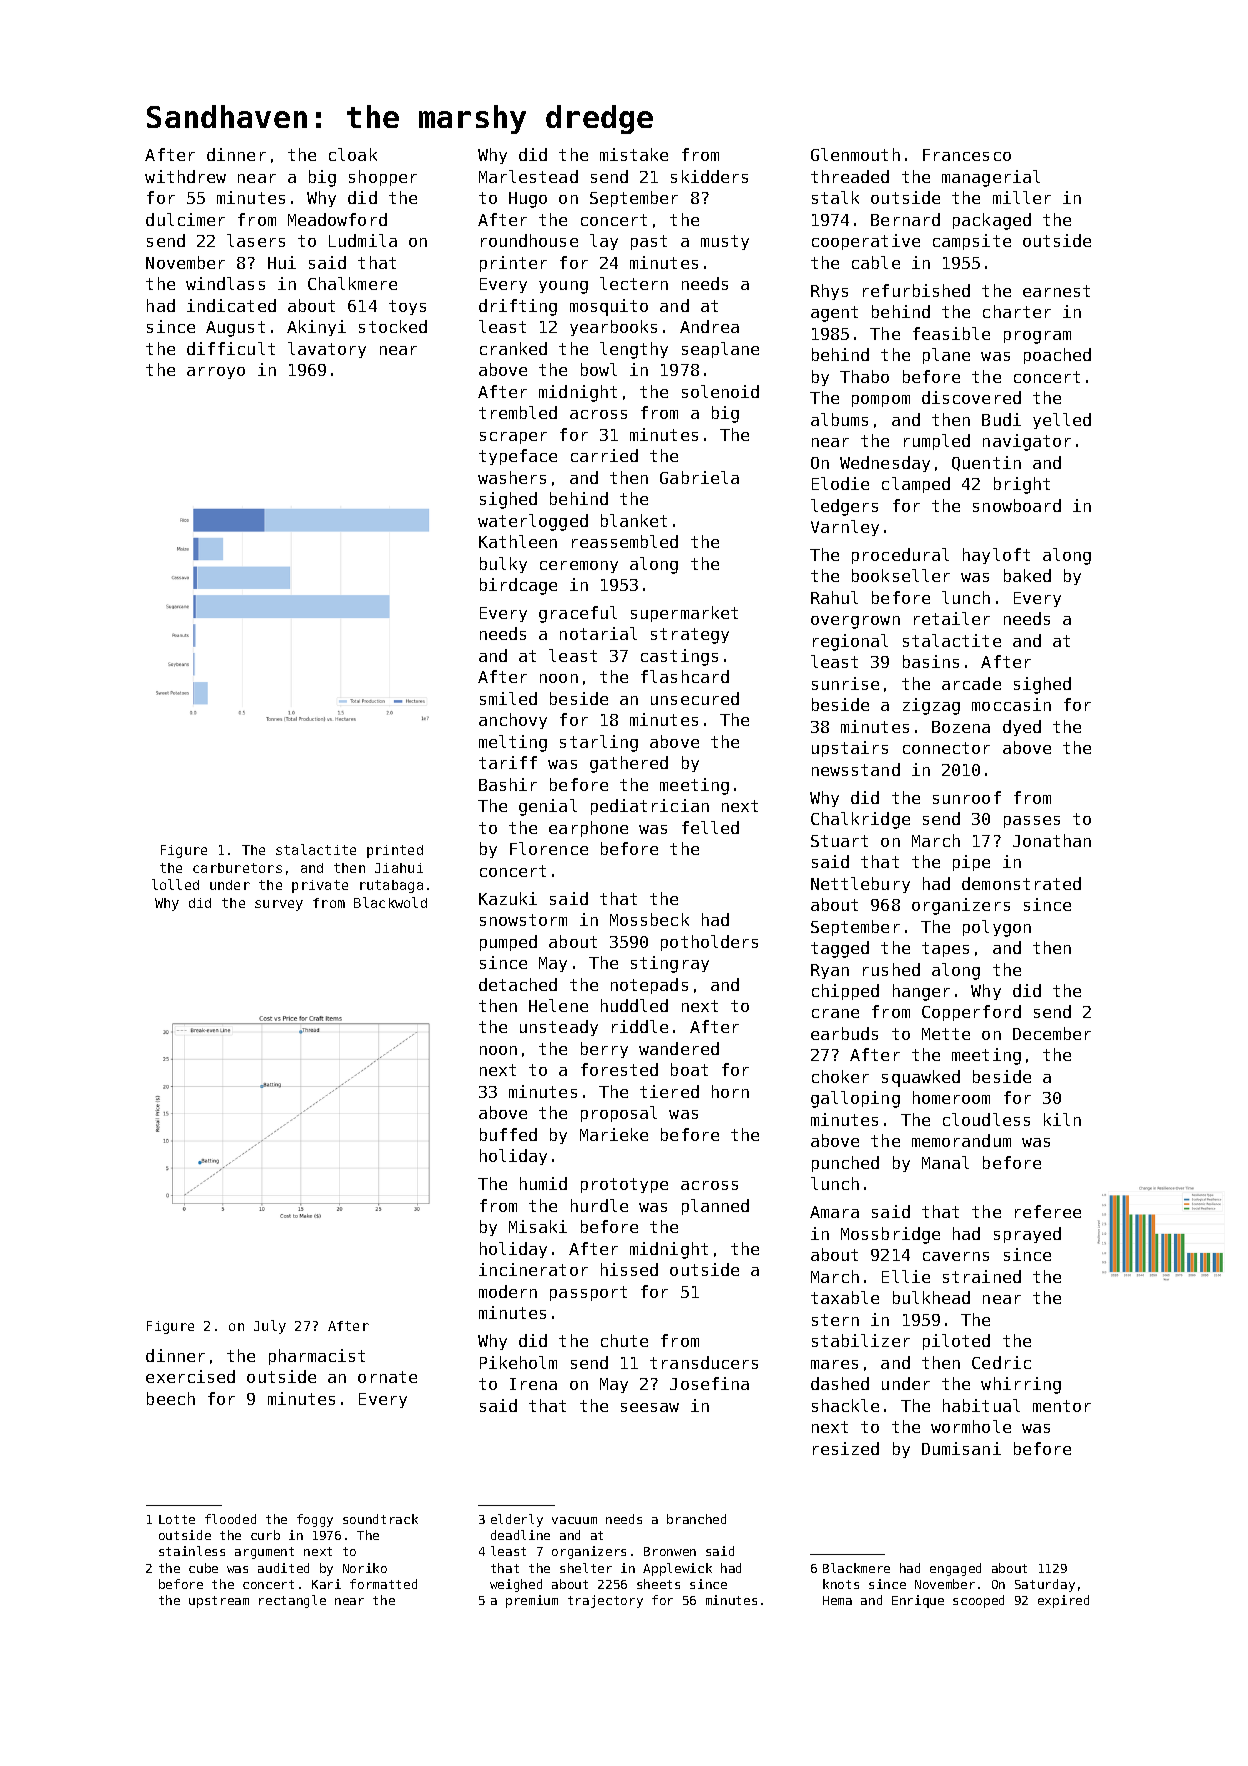  What do you see at coordinates (508, 762) in the page?
I see `tariff` at bounding box center [508, 762].
